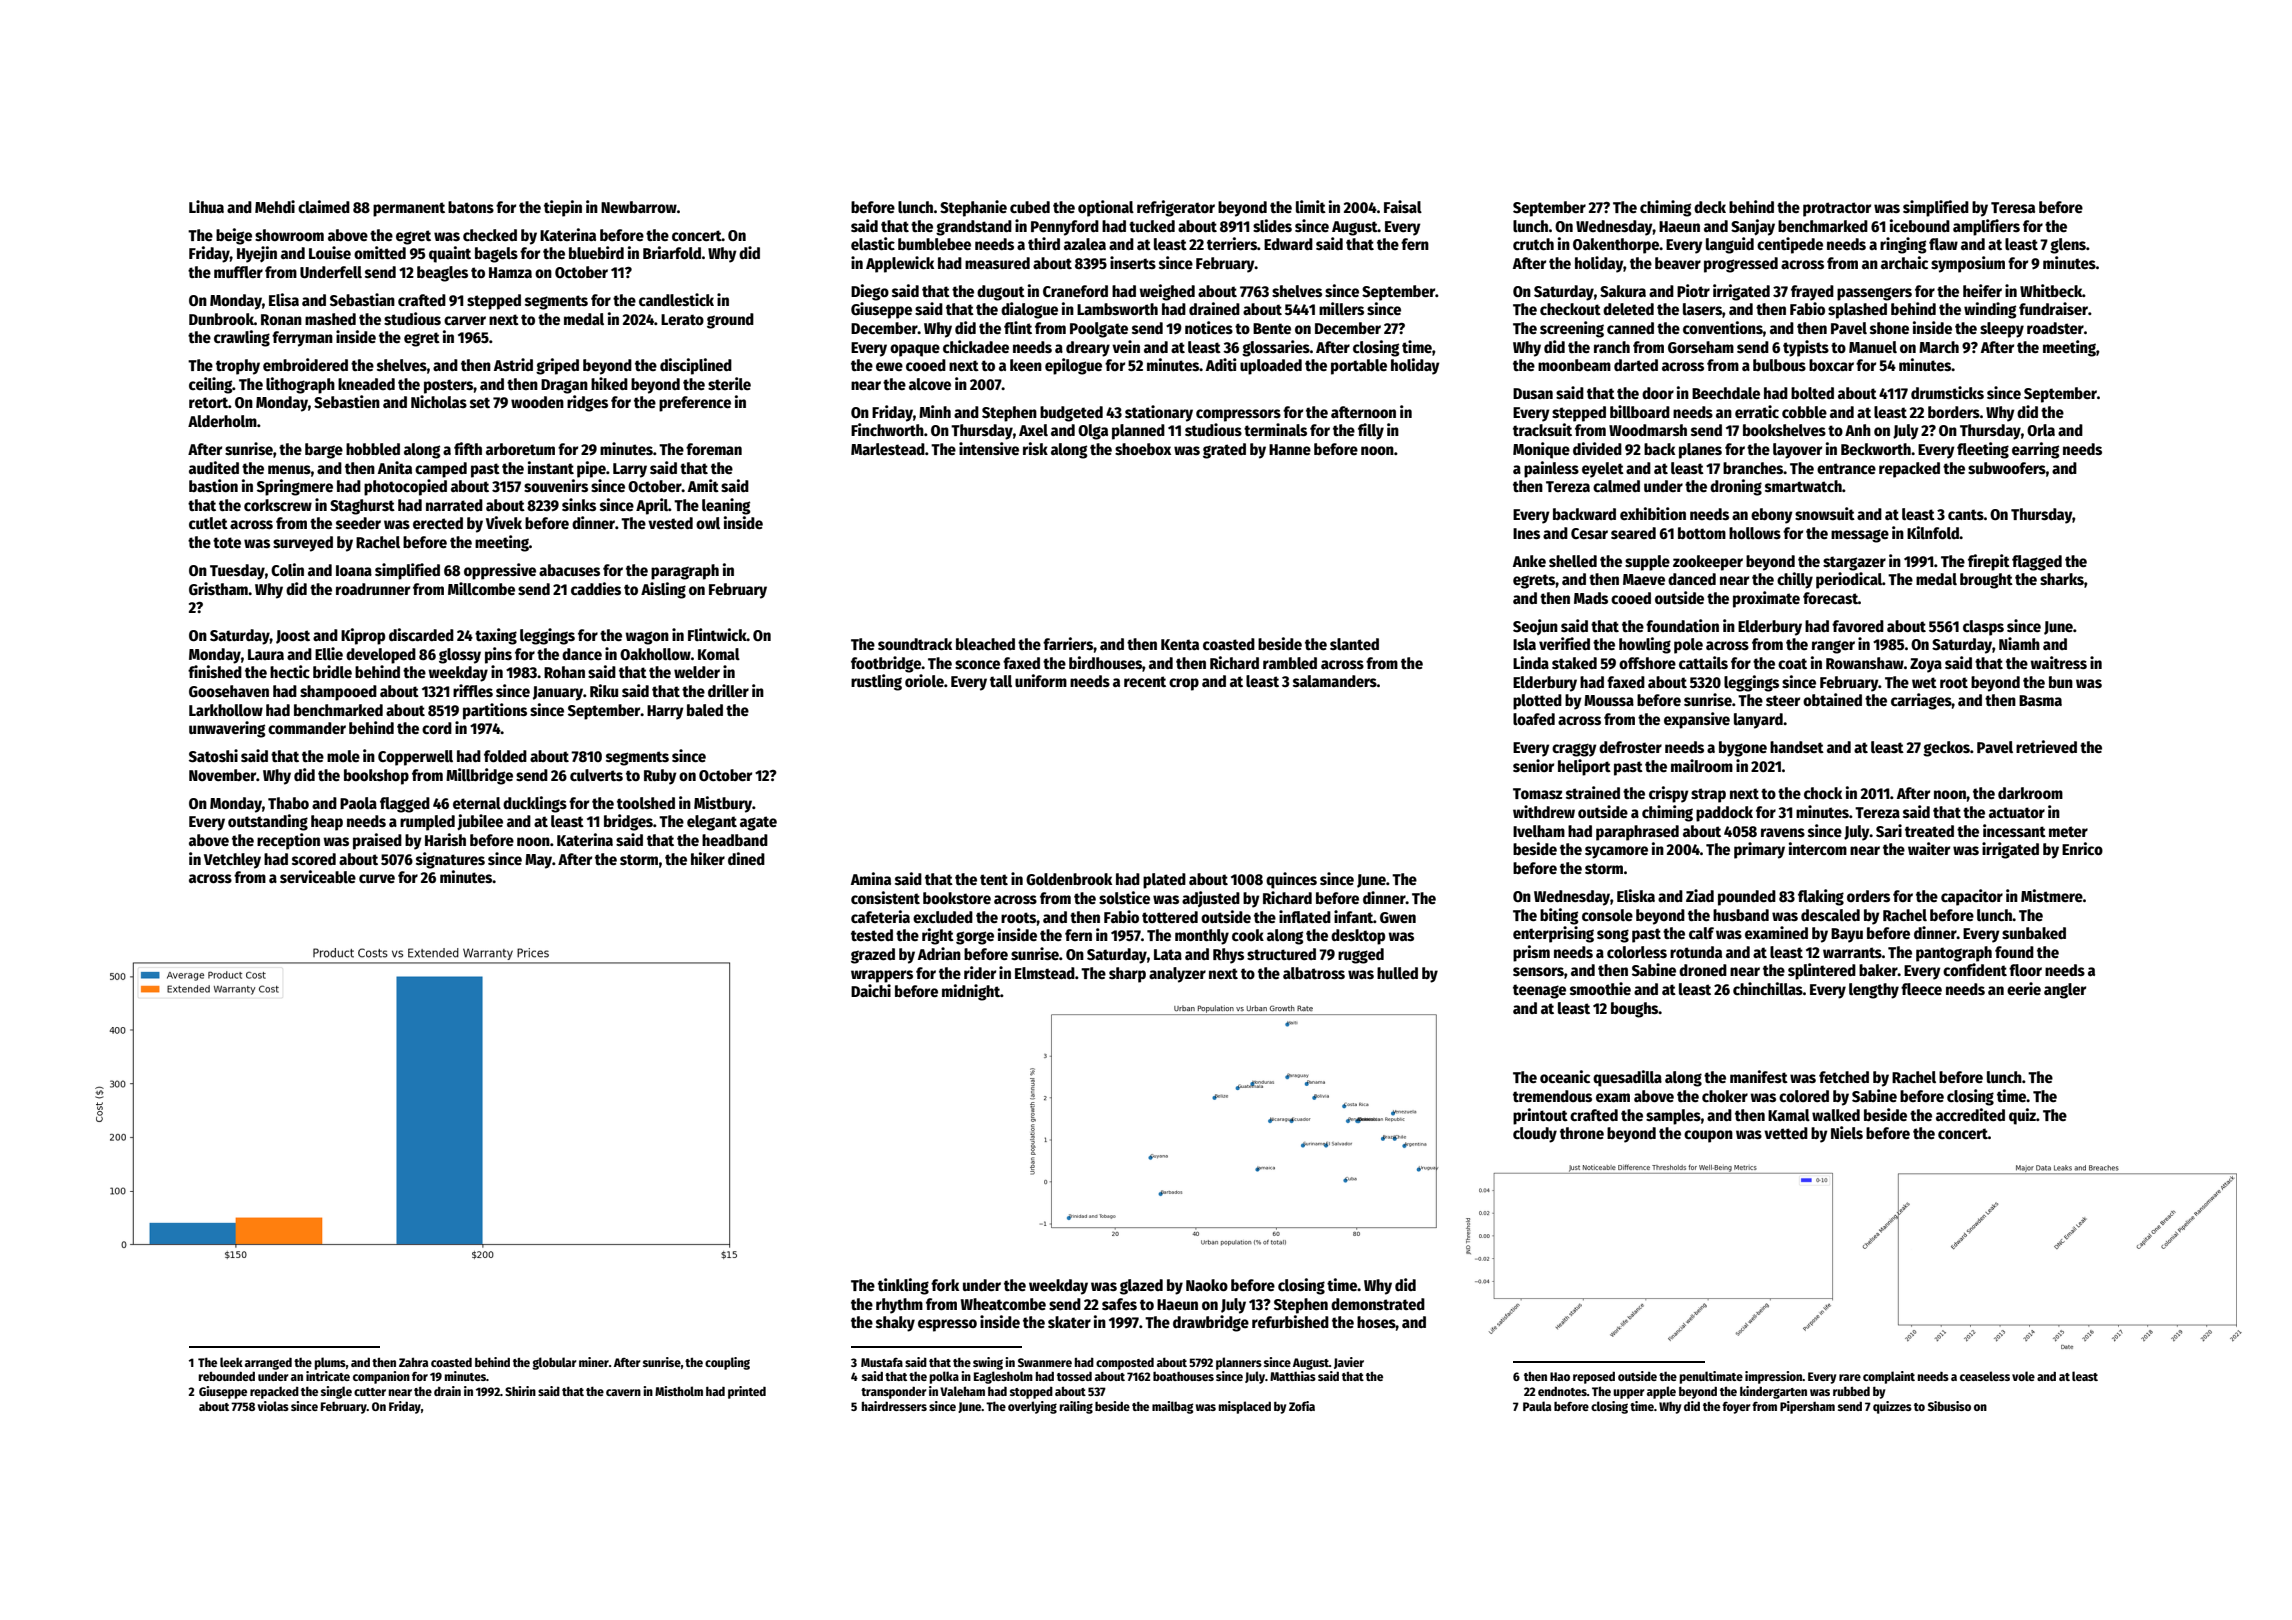 This page has width=2292, height=1620. I want to click on tracksuit, so click(1542, 429).
